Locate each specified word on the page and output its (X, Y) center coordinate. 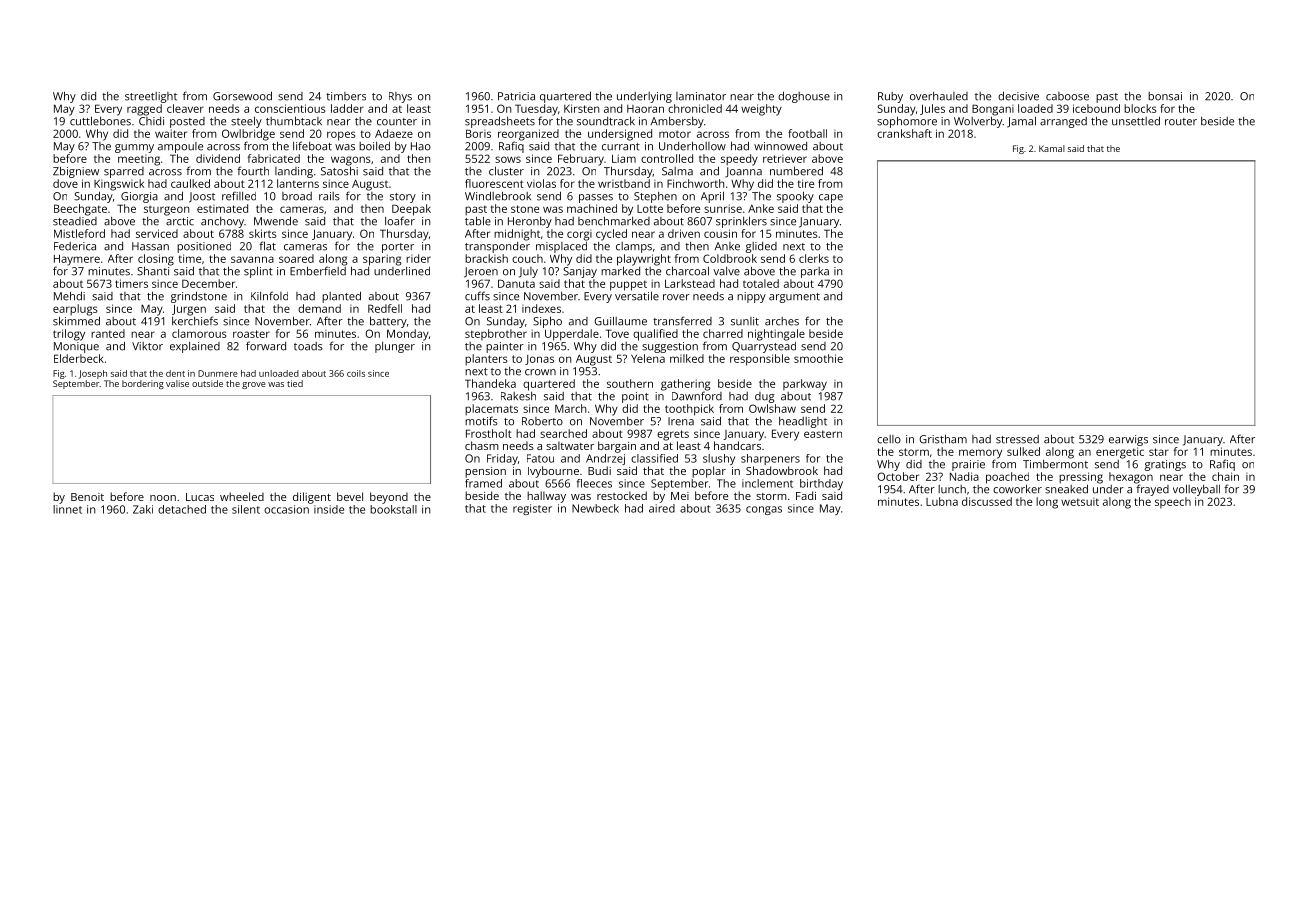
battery (388, 322)
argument (794, 298)
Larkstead (690, 283)
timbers (346, 96)
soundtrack (606, 121)
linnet (67, 509)
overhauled (939, 96)
